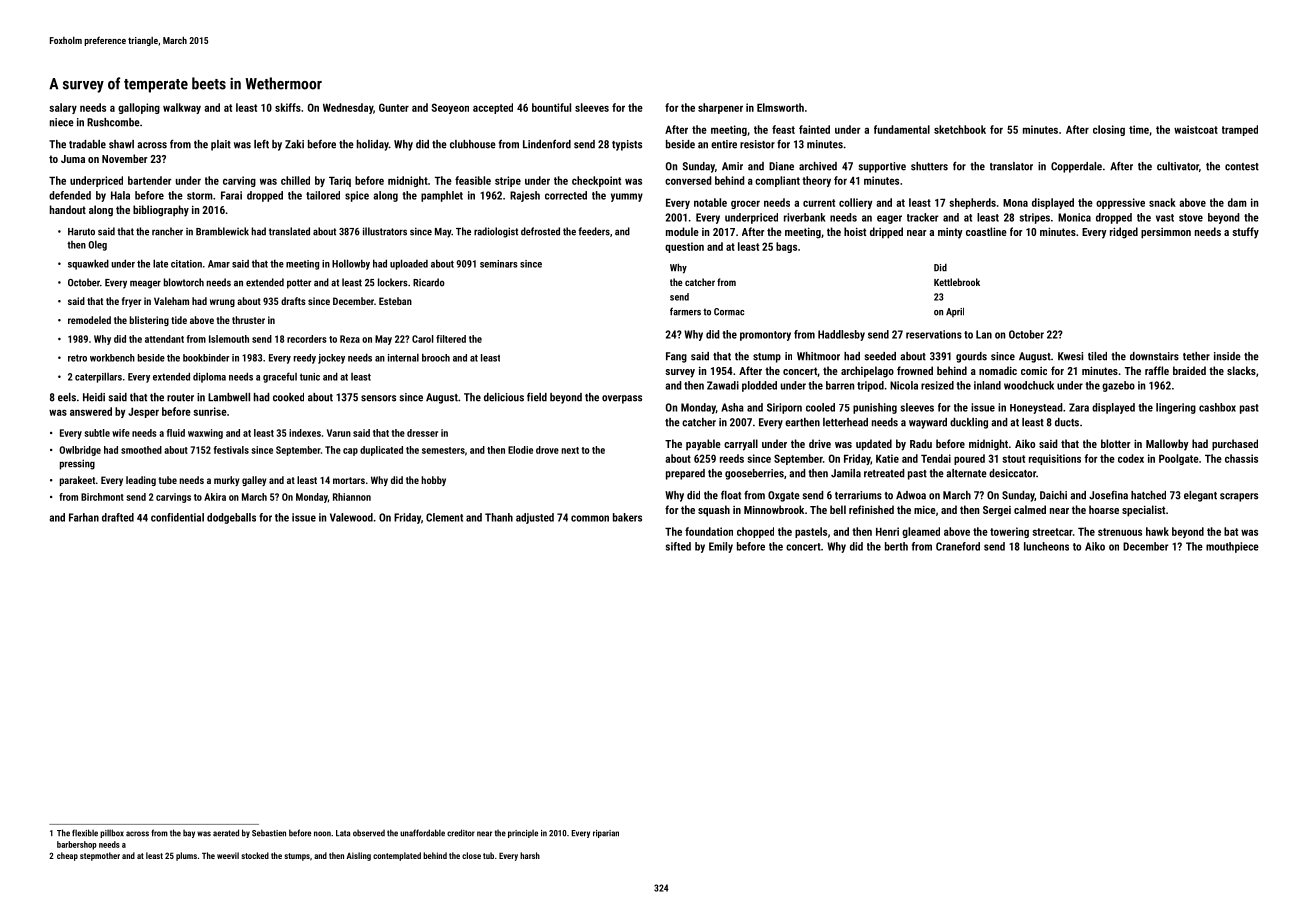 This screenshot has height=924, width=1308. I want to click on riparian, so click(606, 834).
